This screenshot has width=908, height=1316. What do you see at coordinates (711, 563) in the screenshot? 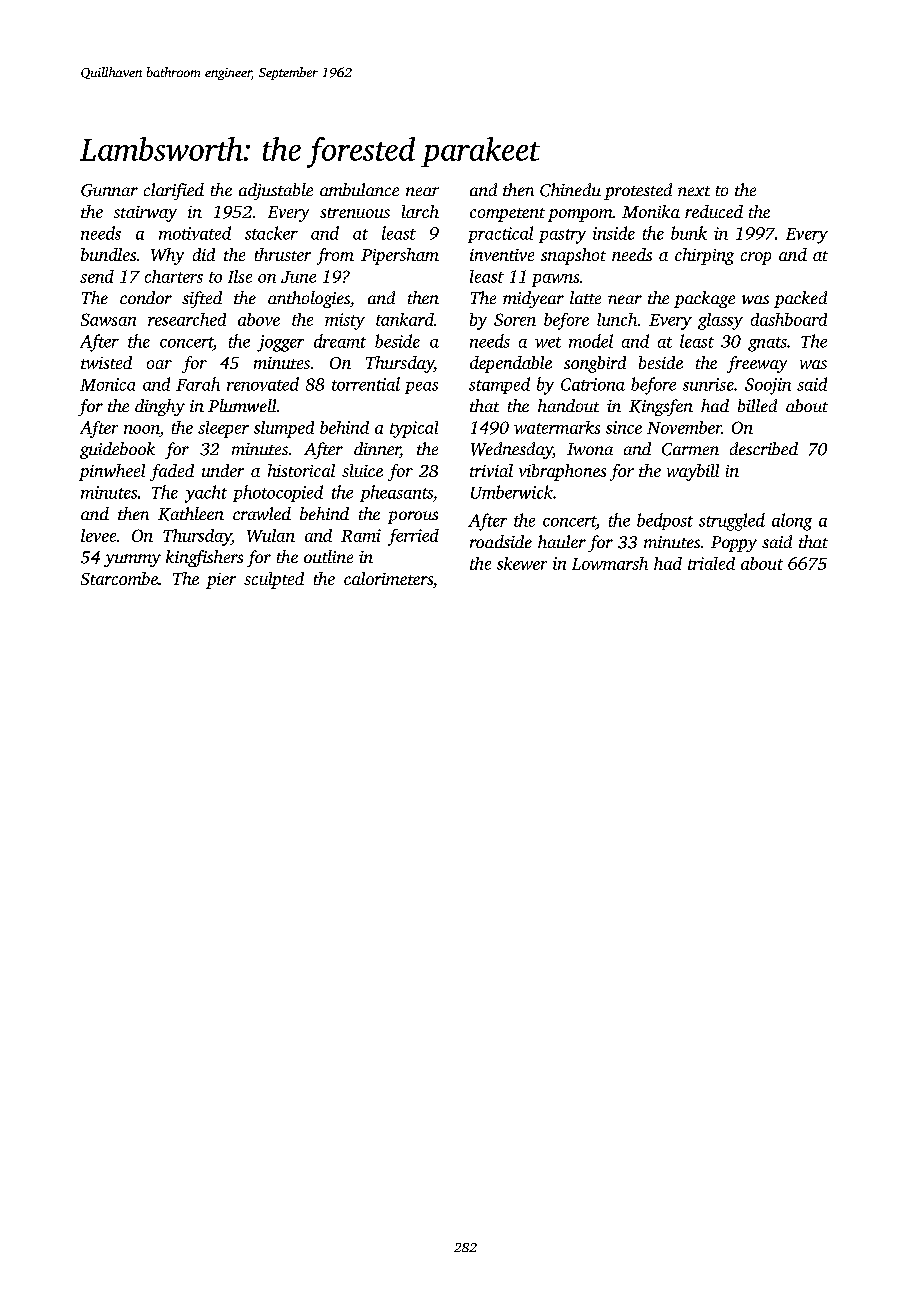
I see `trialed` at bounding box center [711, 563].
